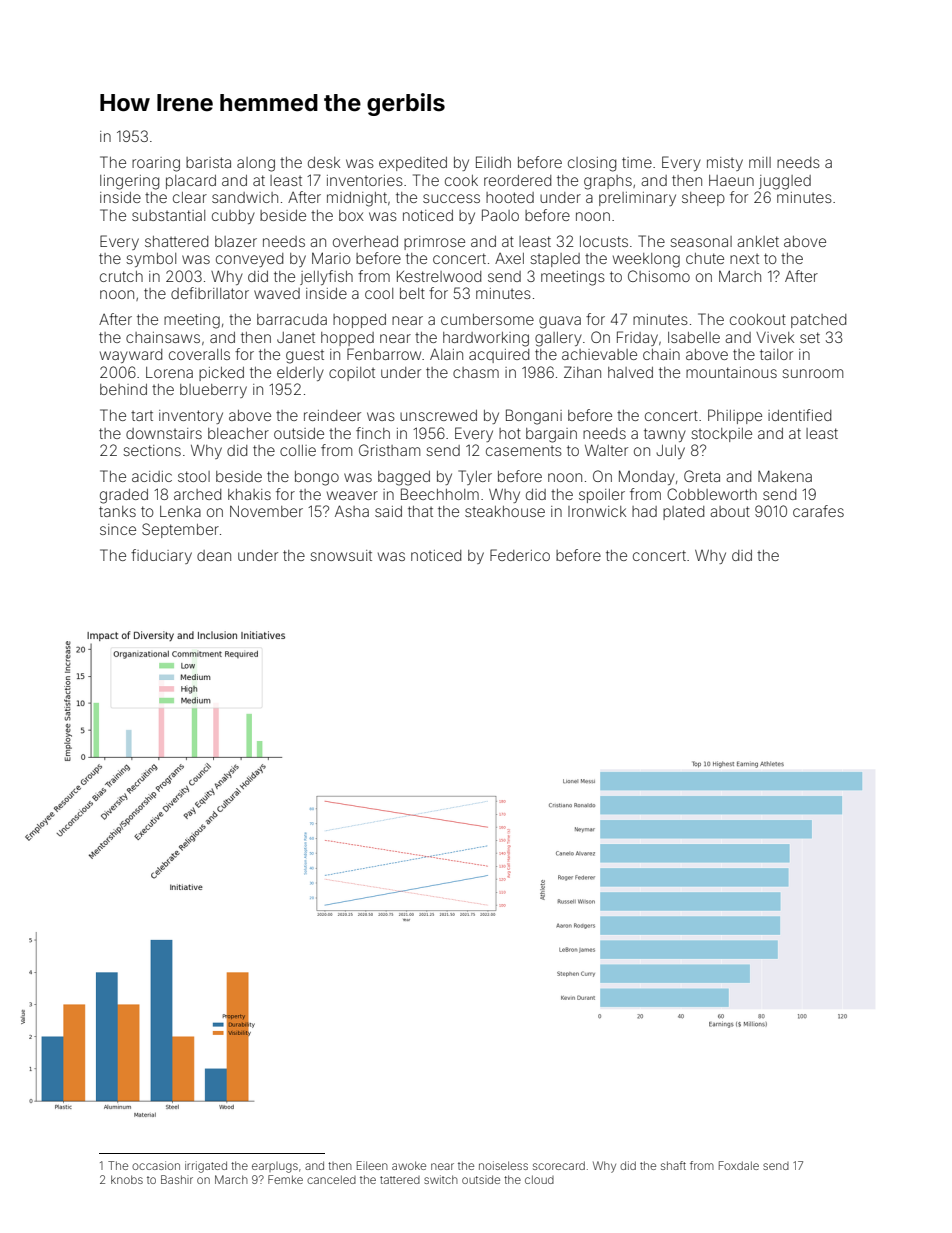 The image size is (952, 1233). What do you see at coordinates (161, 556) in the screenshot?
I see `fiduciary` at bounding box center [161, 556].
